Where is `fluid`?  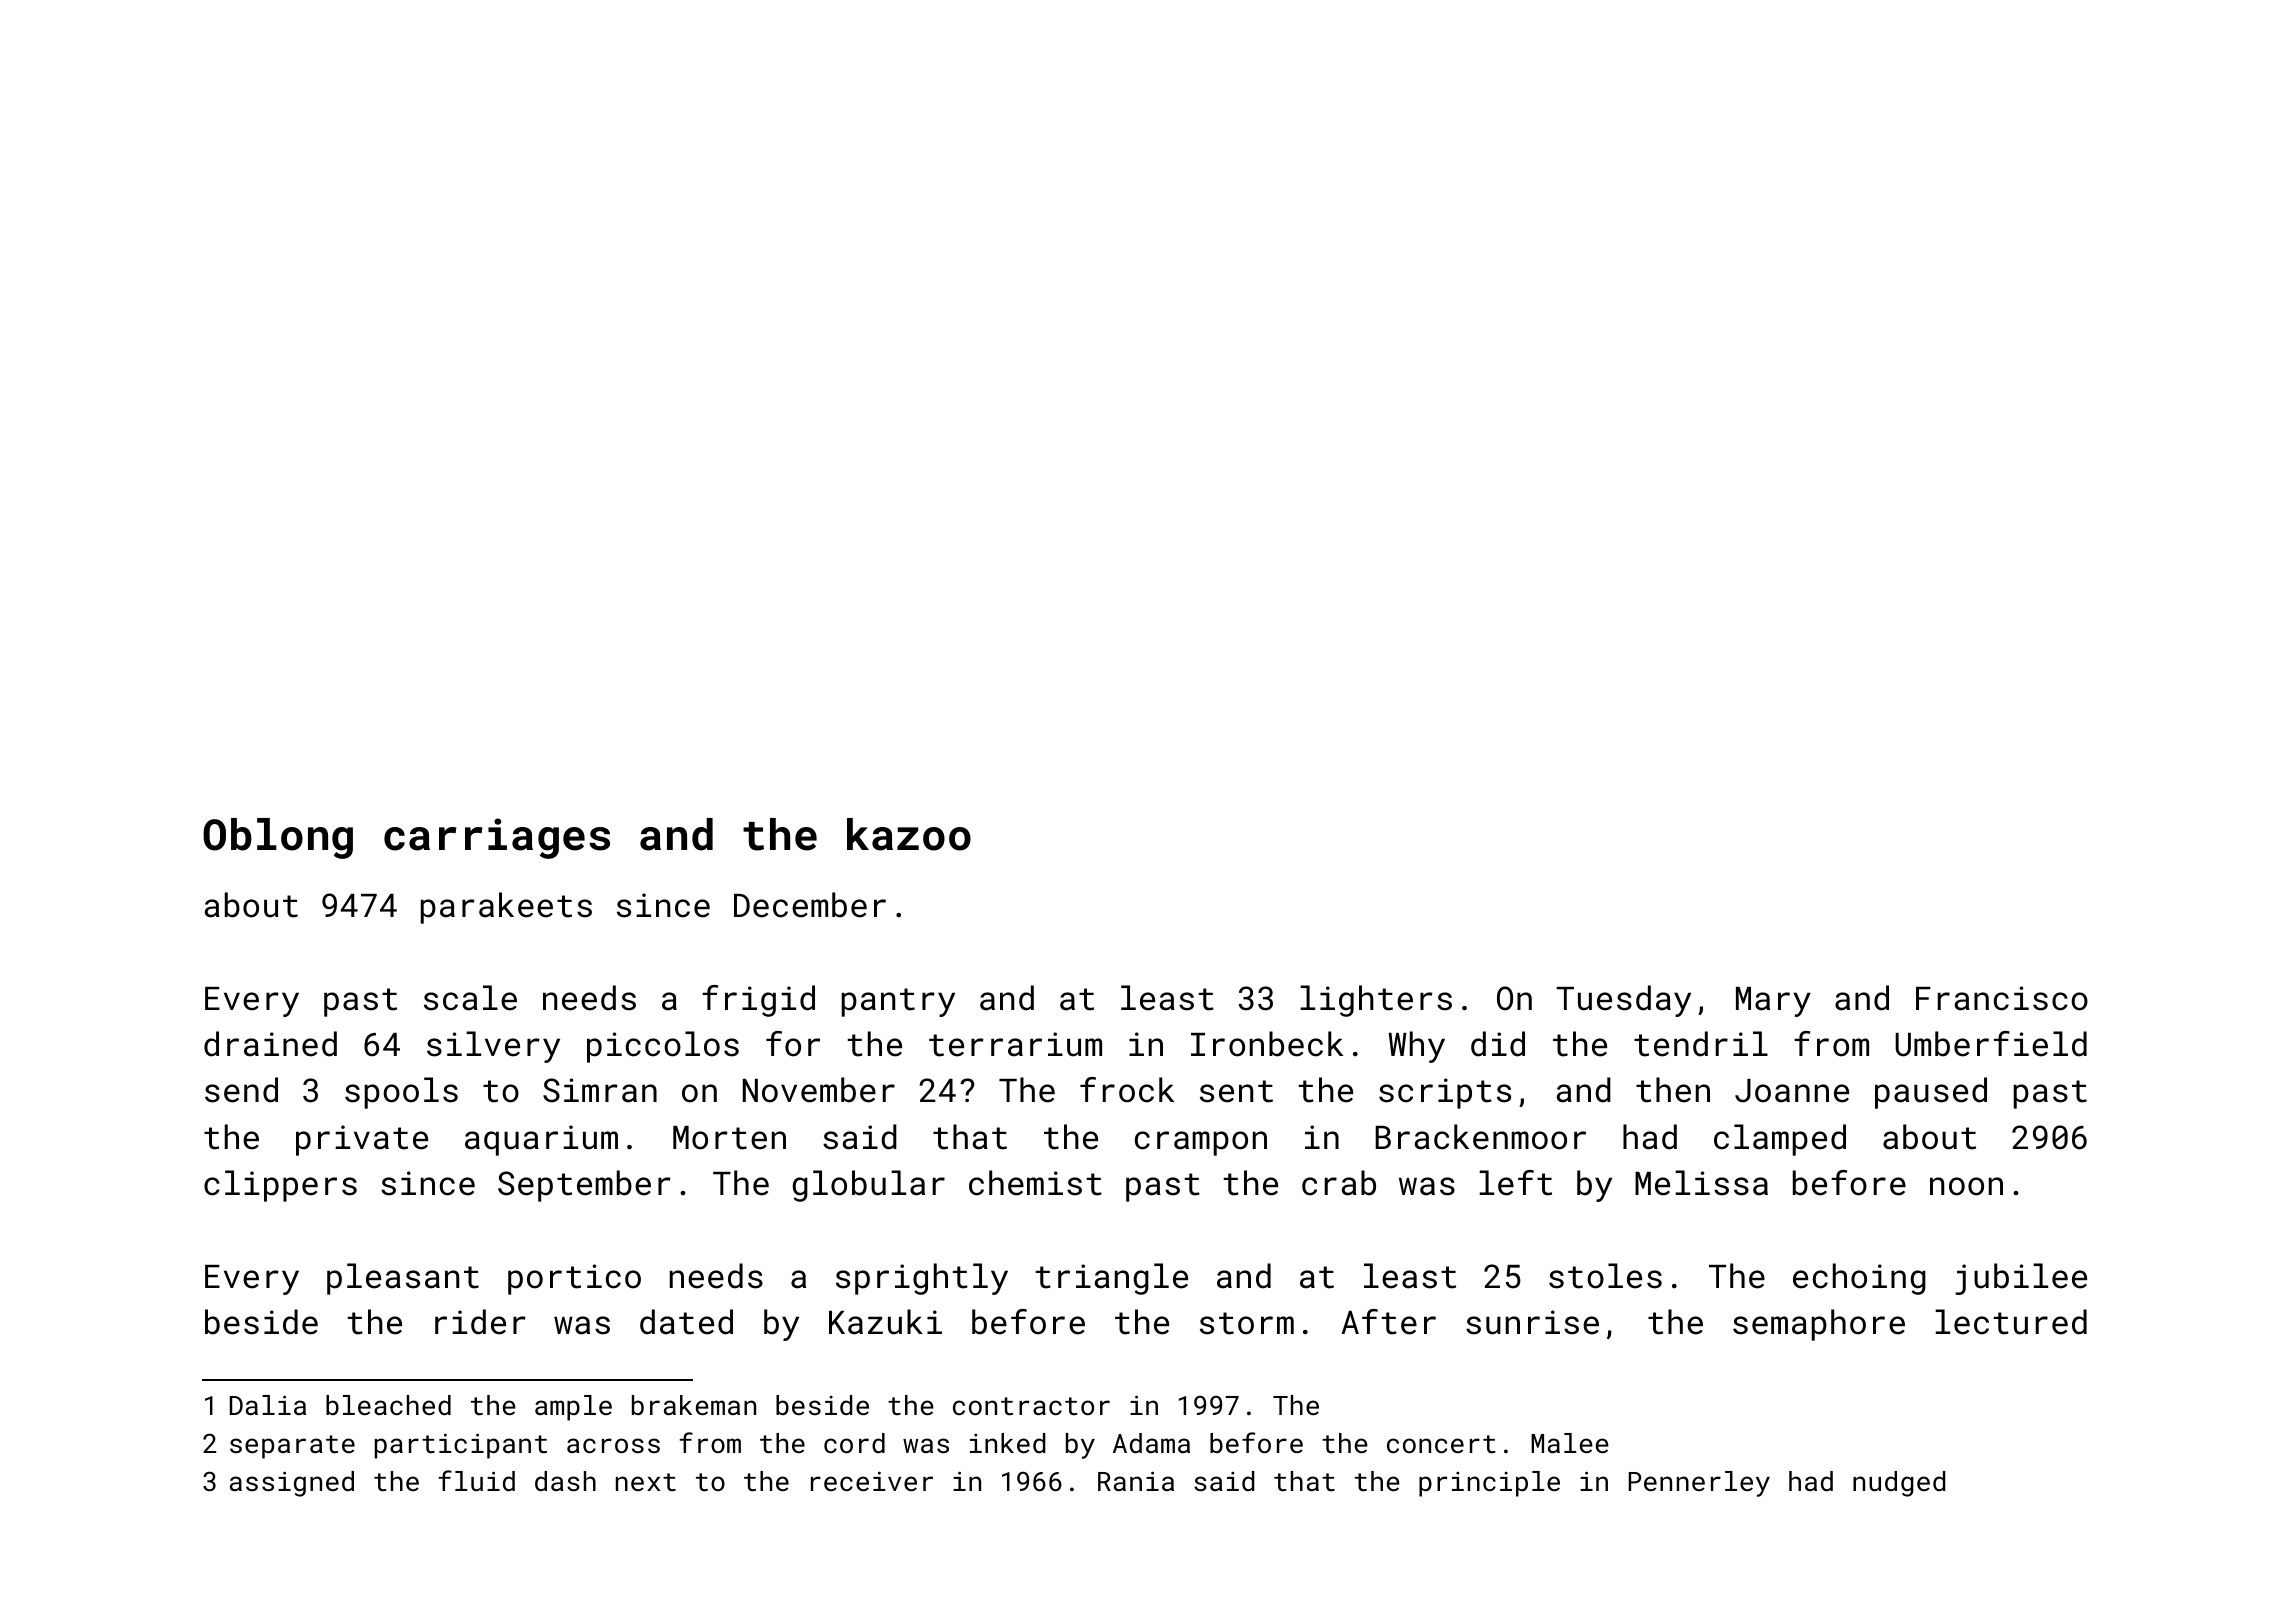 fluid is located at coordinates (476, 1480).
